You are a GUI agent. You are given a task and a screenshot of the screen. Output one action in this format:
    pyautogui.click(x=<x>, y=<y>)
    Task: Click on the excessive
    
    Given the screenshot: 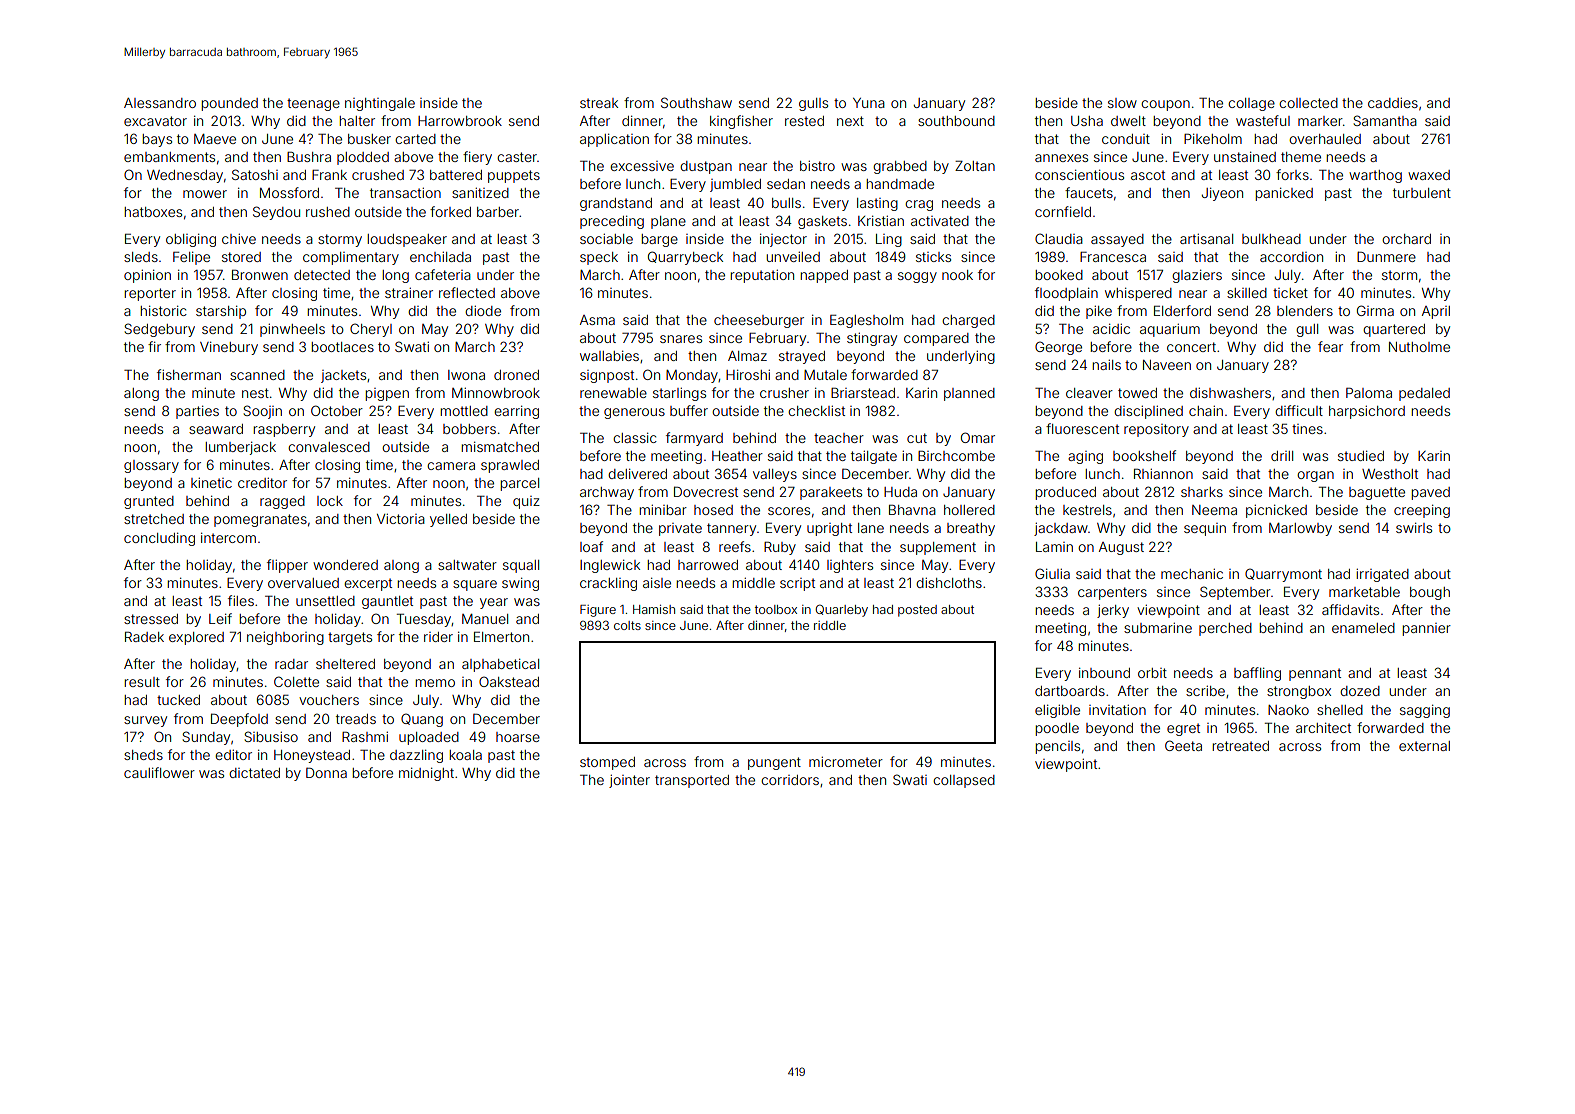 What is the action you would take?
    pyautogui.click(x=642, y=166)
